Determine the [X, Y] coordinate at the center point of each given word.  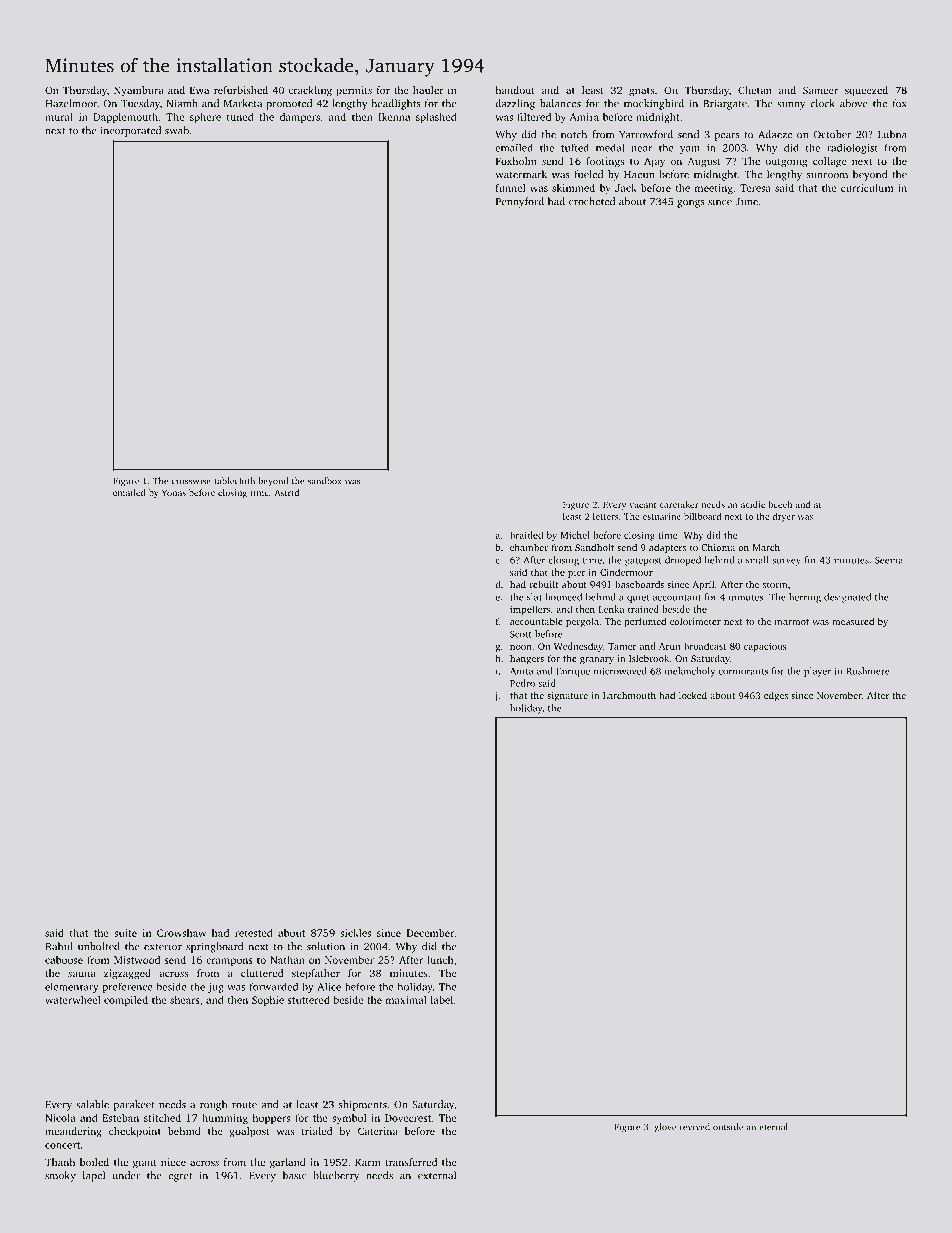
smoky [60, 1176]
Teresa [755, 188]
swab [177, 130]
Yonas [174, 492]
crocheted [592, 201]
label [442, 1000]
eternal [773, 1127]
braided [526, 535]
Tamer [622, 646]
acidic [753, 504]
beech [780, 504]
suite [125, 933]
